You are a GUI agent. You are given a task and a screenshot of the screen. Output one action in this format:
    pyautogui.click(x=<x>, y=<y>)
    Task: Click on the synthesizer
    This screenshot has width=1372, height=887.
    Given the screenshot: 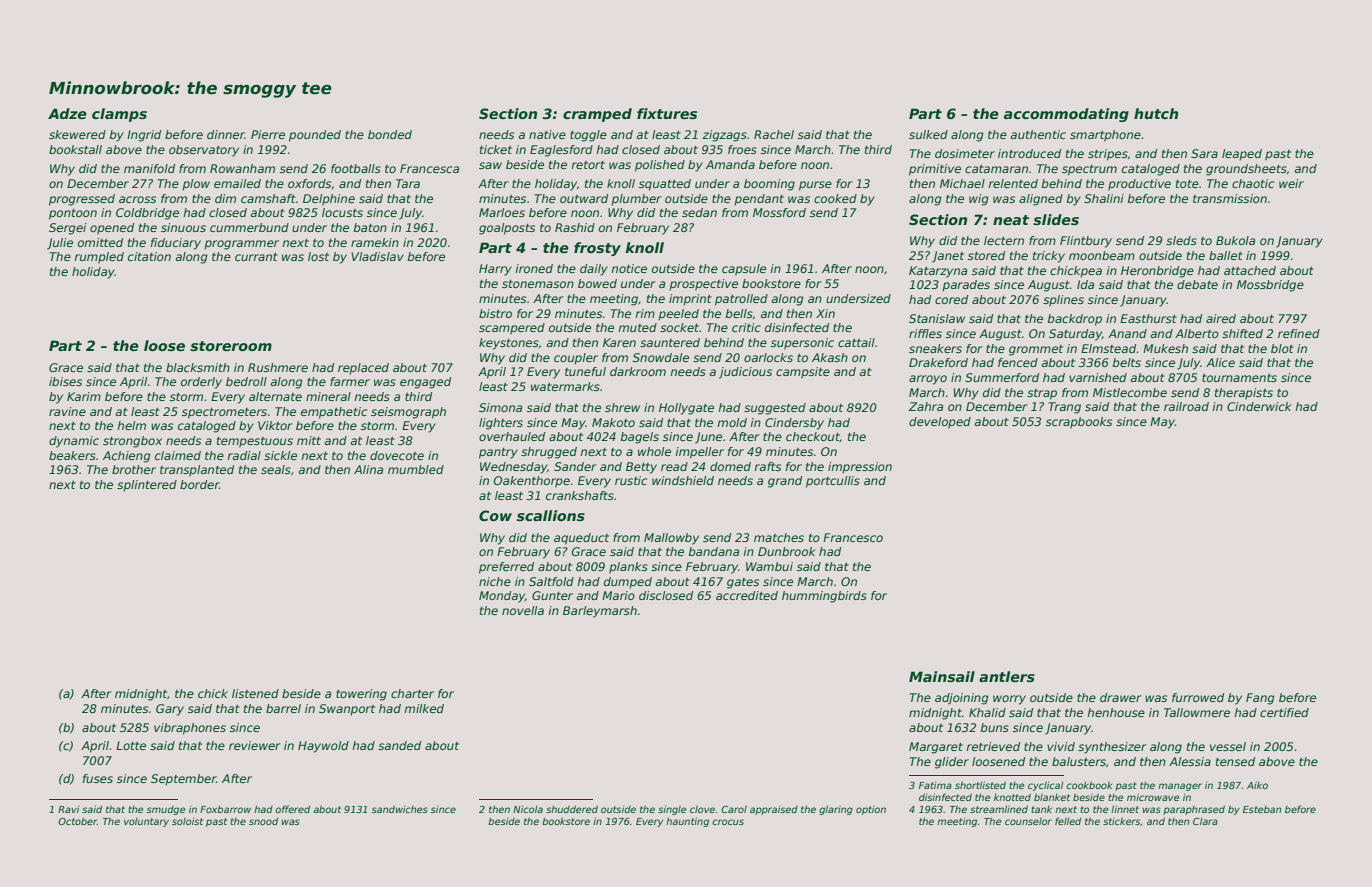 What is the action you would take?
    pyautogui.click(x=1112, y=748)
